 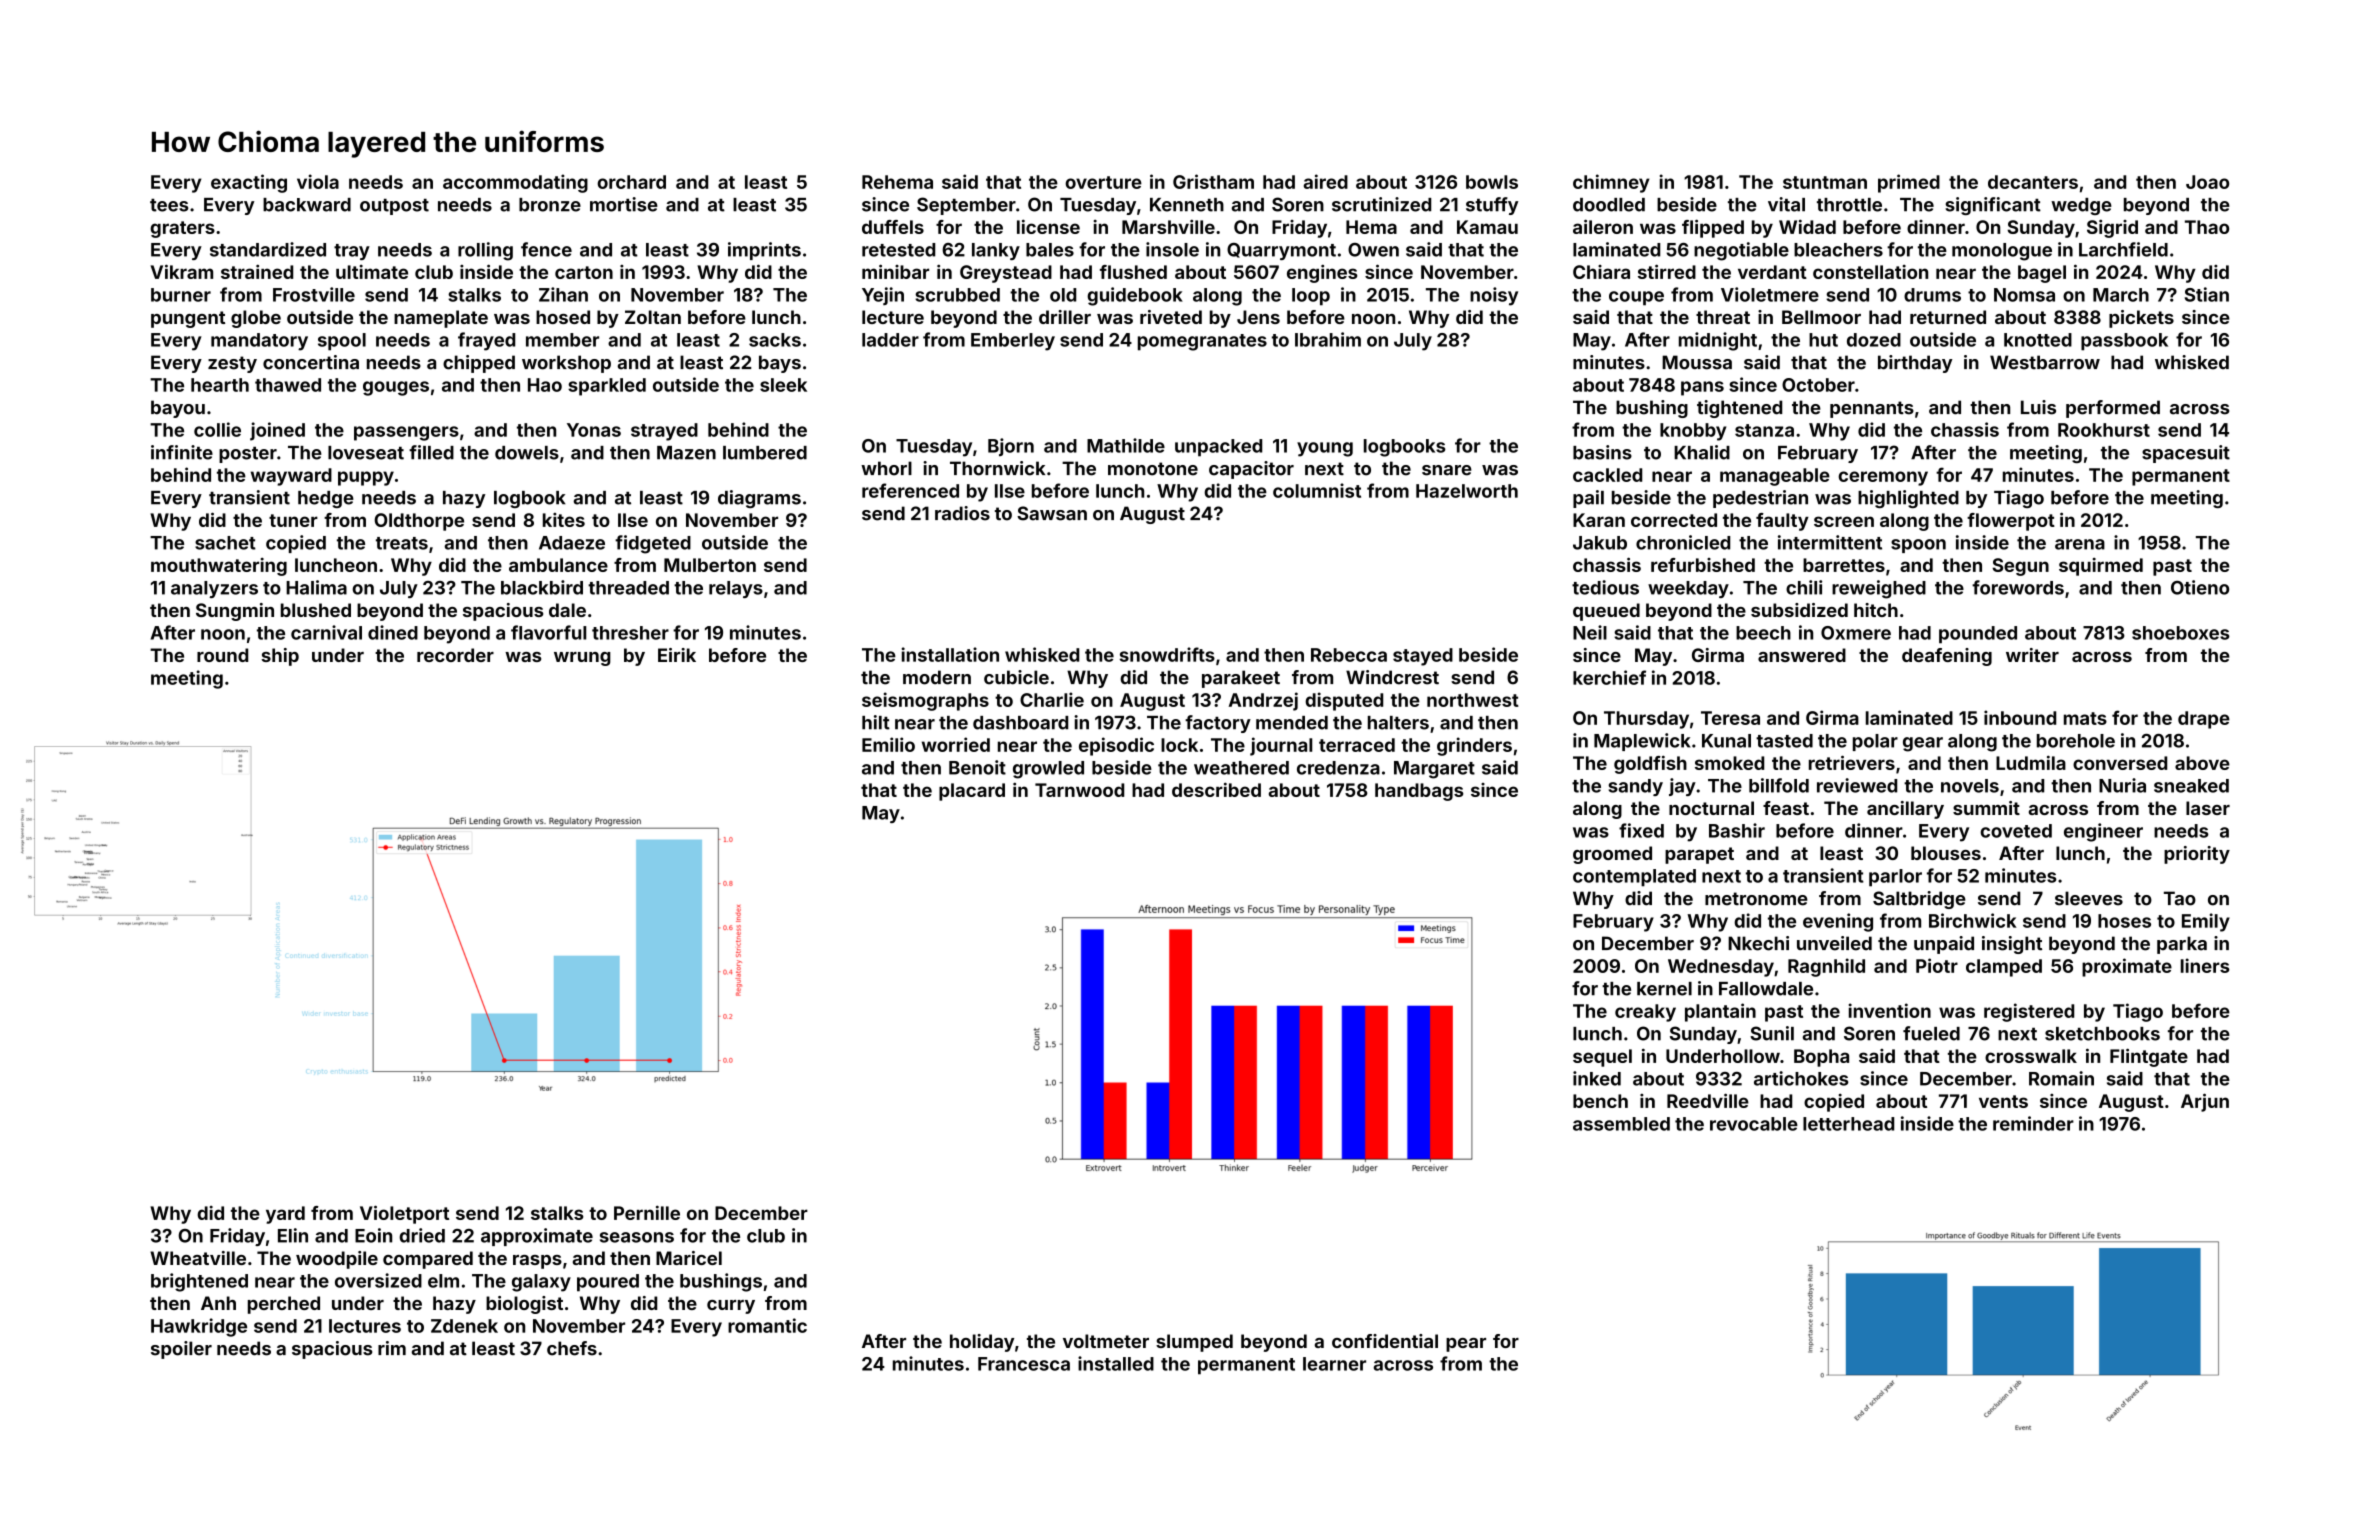 I want to click on placard, so click(x=972, y=792).
